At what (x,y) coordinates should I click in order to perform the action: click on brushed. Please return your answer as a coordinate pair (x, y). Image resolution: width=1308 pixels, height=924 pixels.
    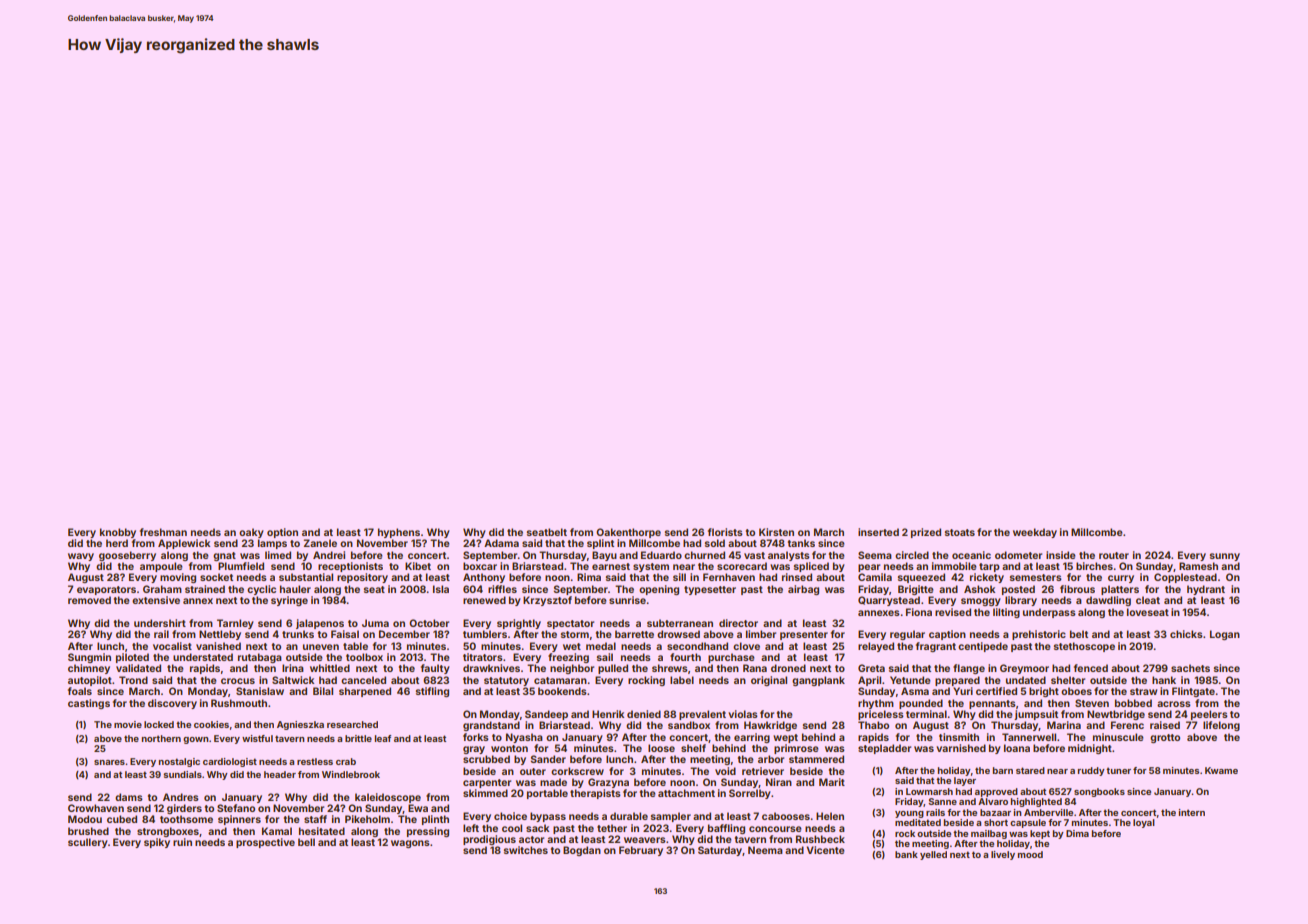
    Looking at the image, I should click on (88, 831).
